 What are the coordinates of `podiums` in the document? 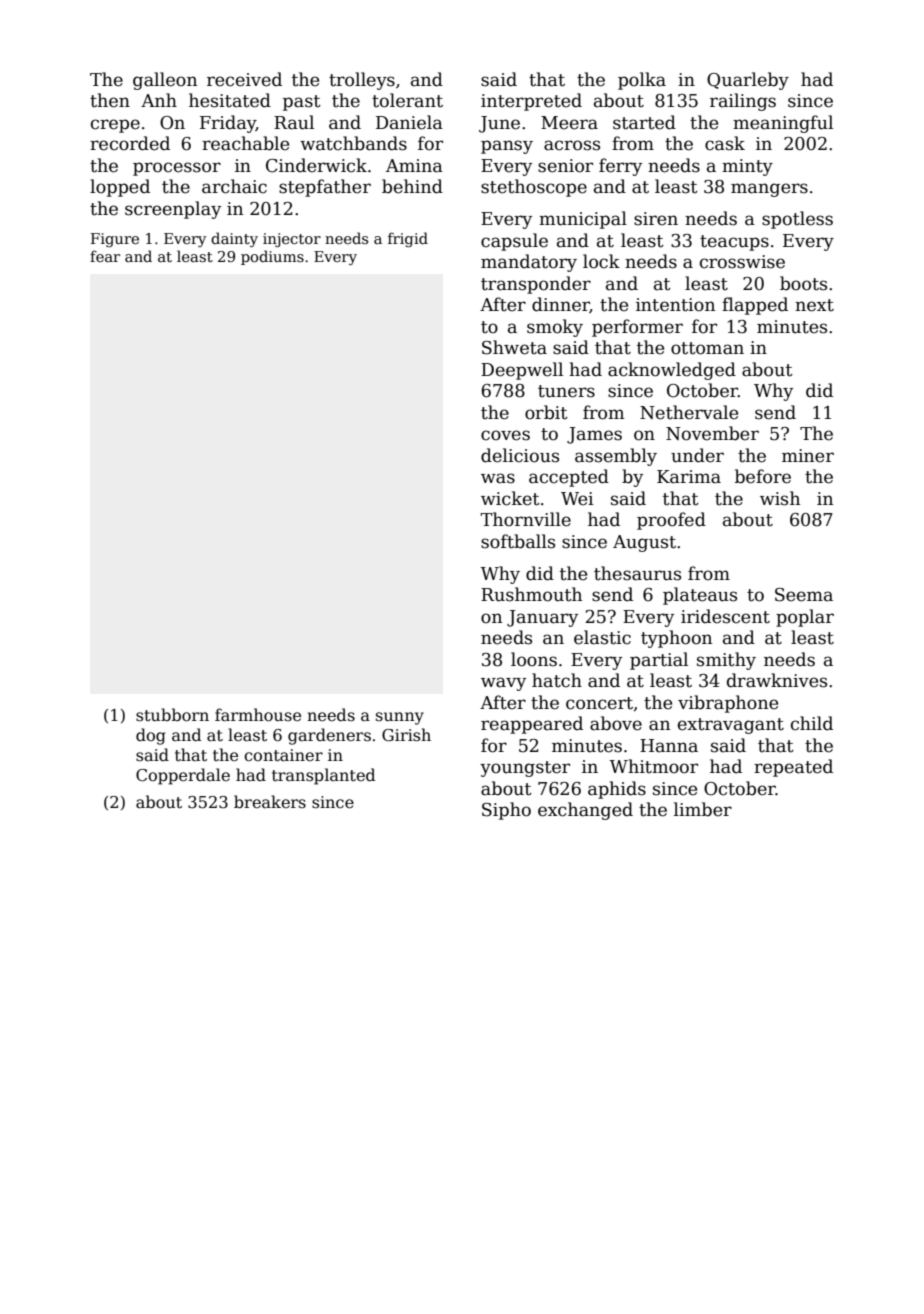 It's located at (272, 257).
